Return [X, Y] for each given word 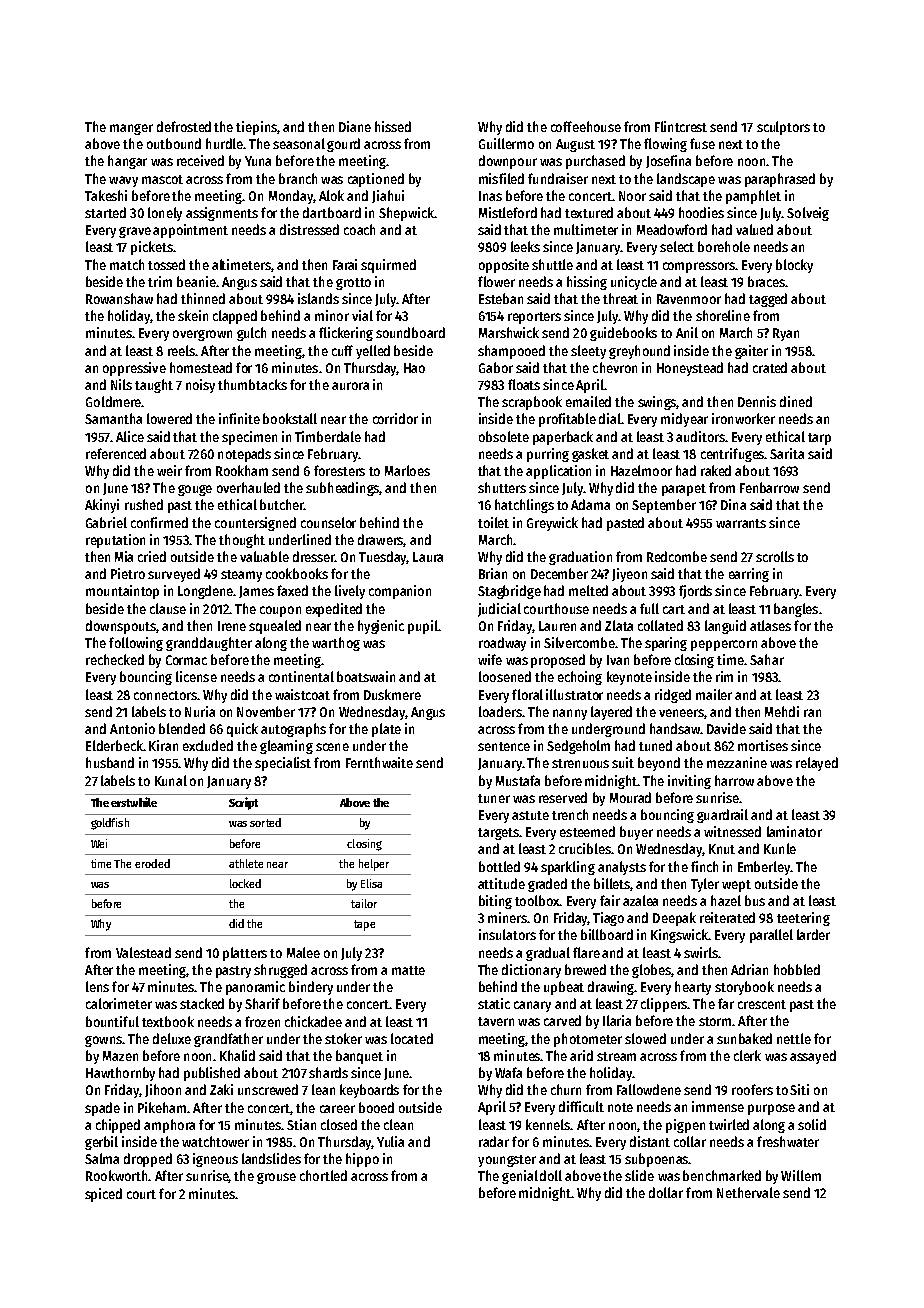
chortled [323, 1175]
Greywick [552, 524]
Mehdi [782, 711]
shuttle [552, 264]
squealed [275, 627]
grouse [276, 1178]
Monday [291, 197]
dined [796, 401]
